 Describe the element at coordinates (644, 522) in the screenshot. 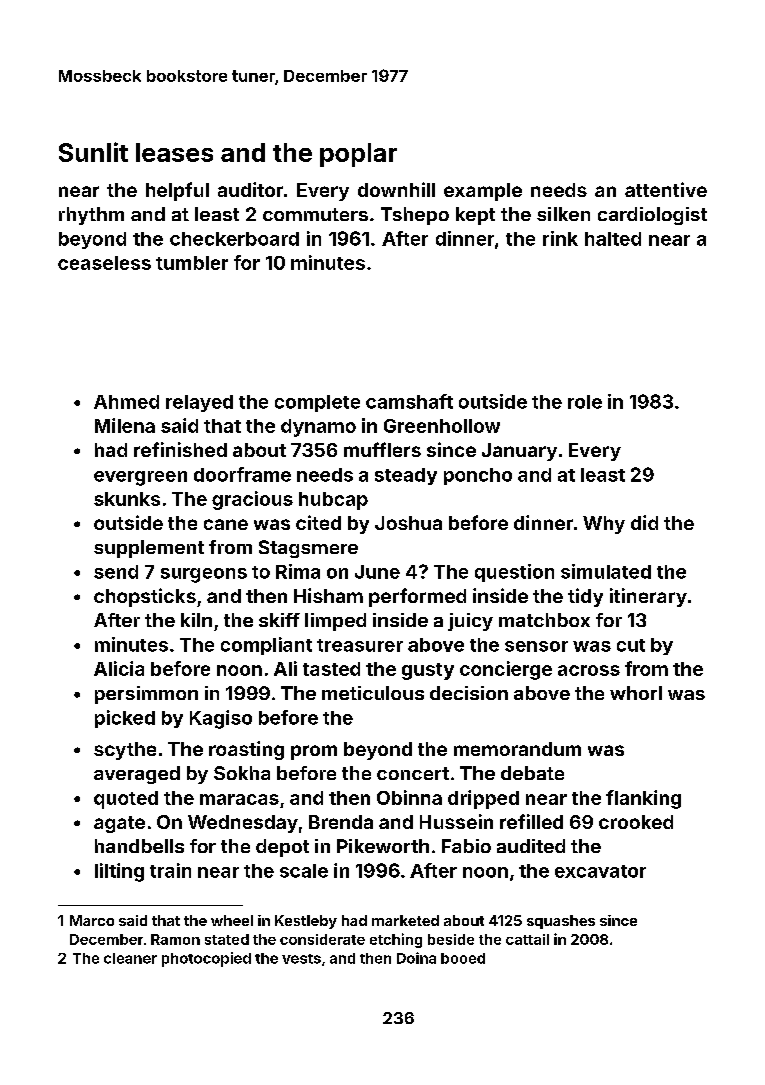

I see `did` at that location.
